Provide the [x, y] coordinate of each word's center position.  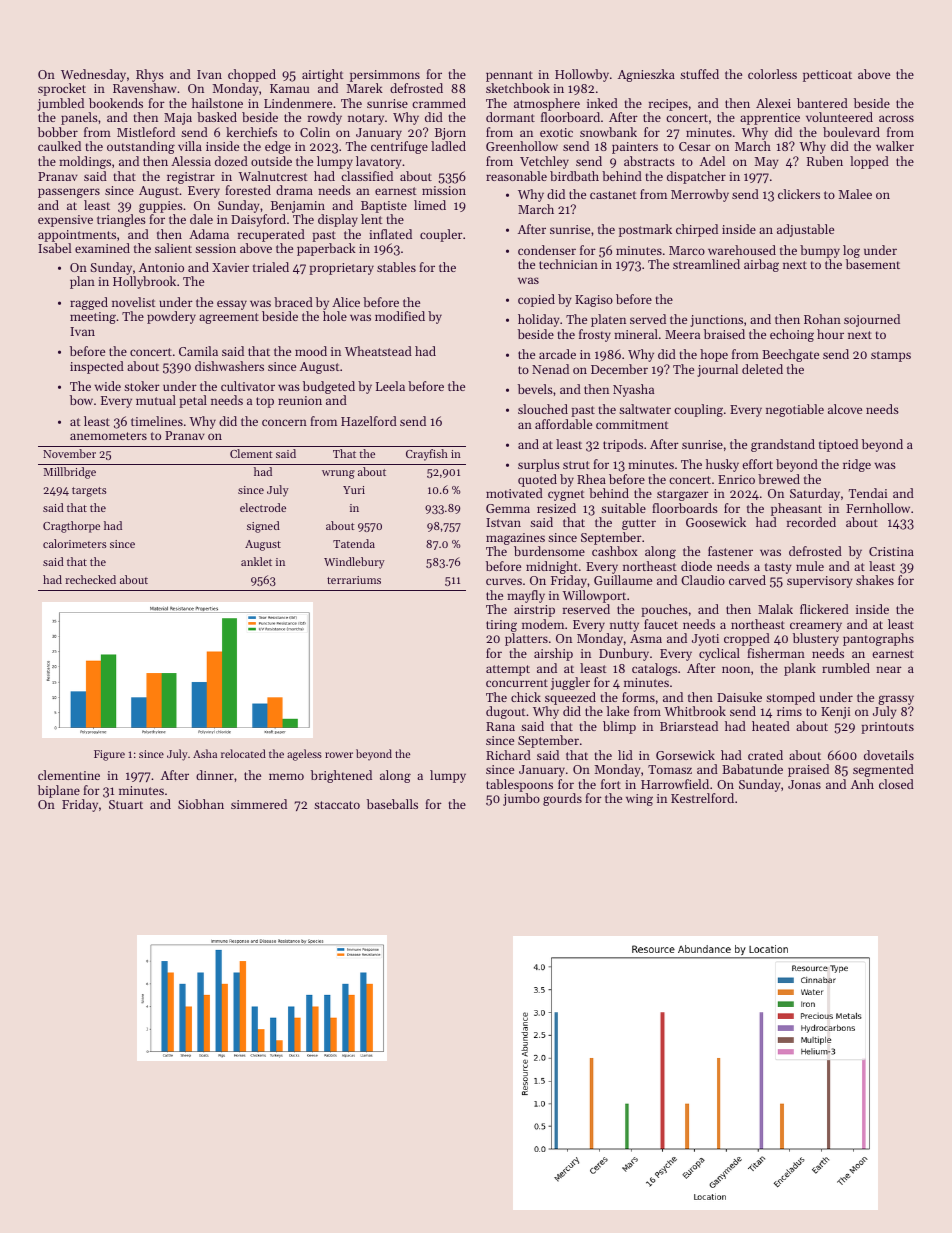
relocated [243, 753]
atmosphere [547, 104]
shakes [875, 580]
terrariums [354, 580]
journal [717, 370]
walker [895, 146]
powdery [171, 317]
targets [89, 492]
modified [400, 316]
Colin [315, 132]
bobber [58, 132]
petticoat [827, 76]
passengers [69, 193]
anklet [256, 561]
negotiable [795, 410]
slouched [543, 409]
